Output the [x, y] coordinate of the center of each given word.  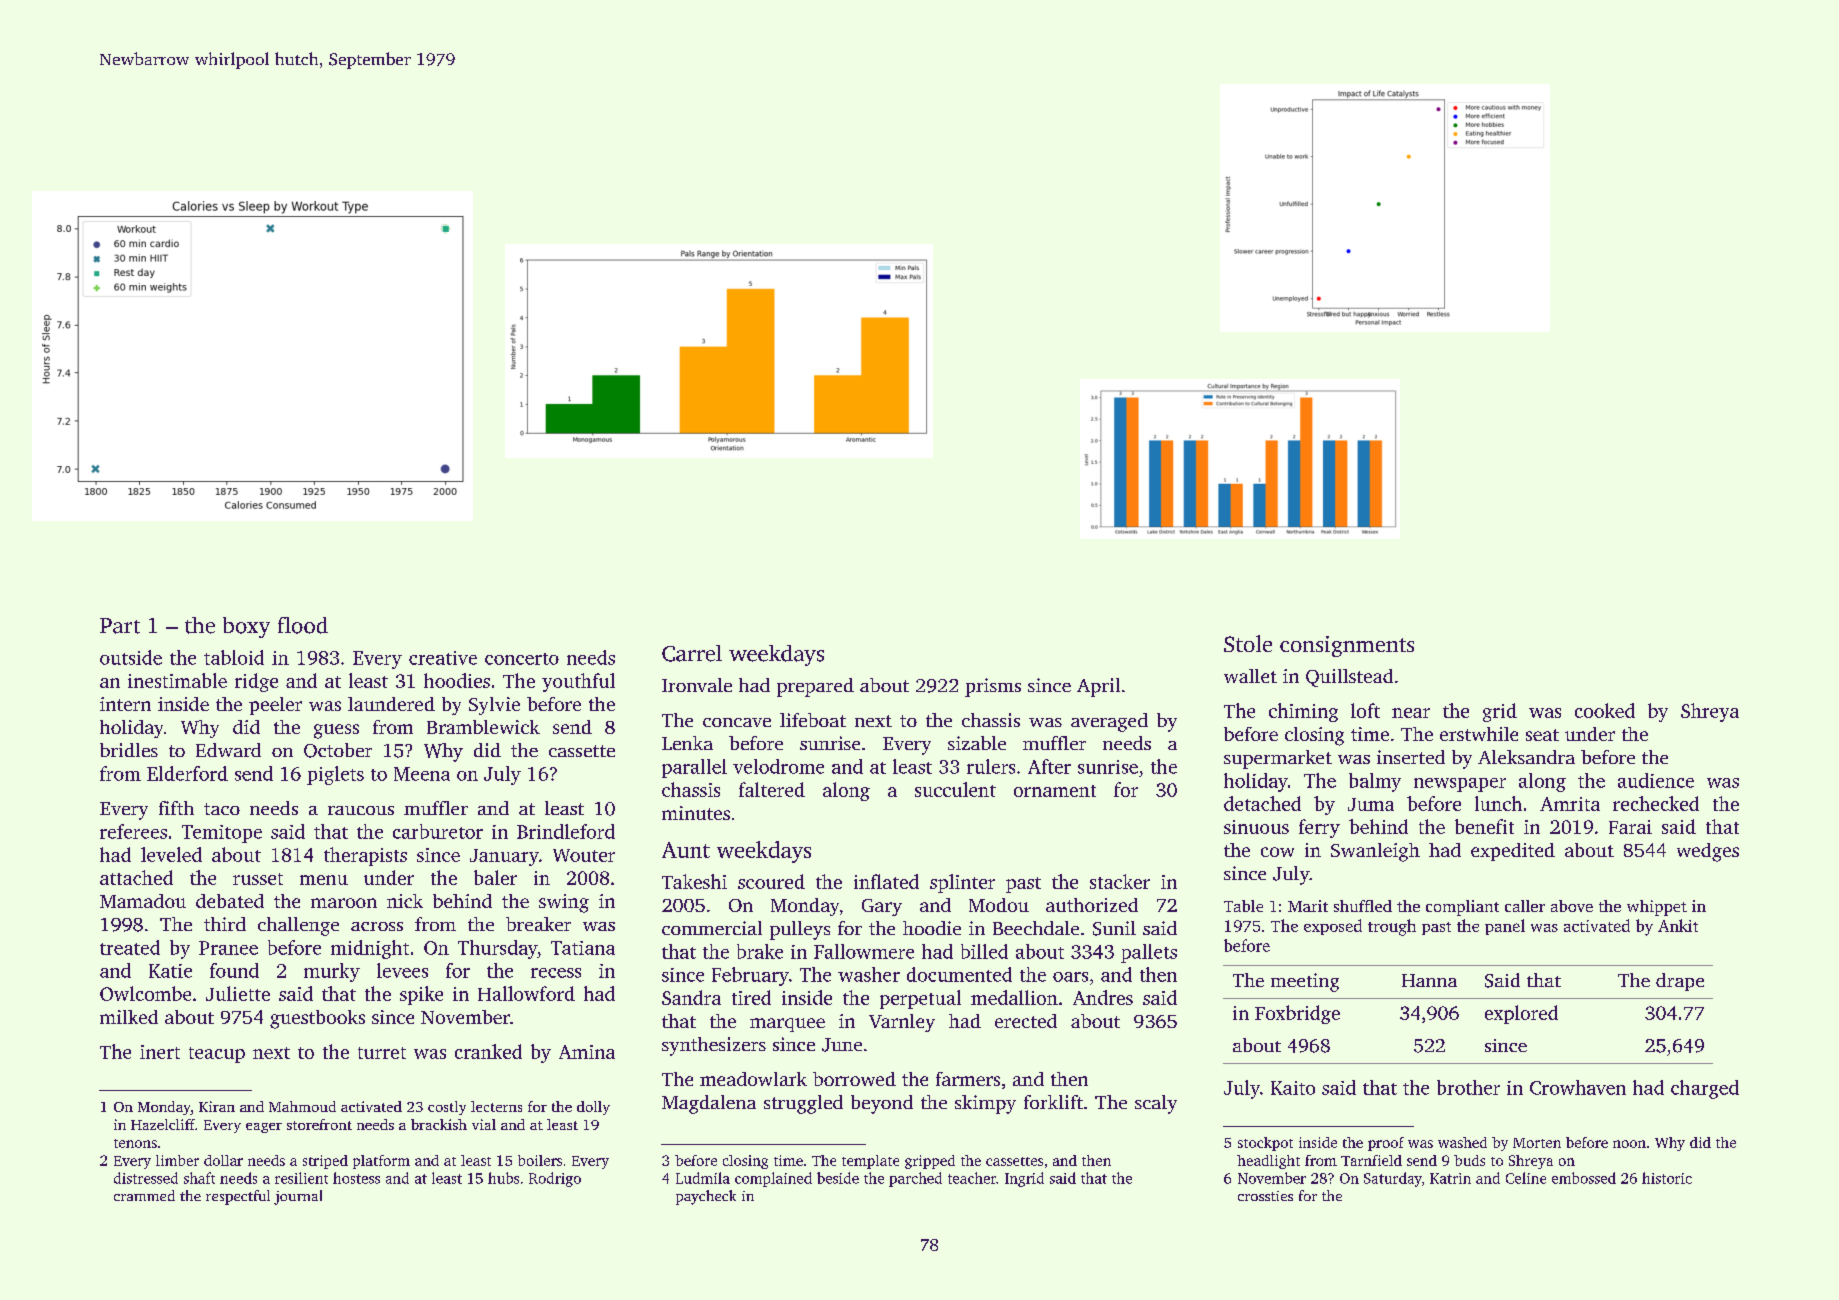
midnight [370, 949]
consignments [1347, 646]
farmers [968, 1079]
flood [303, 625]
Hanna [1429, 980]
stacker [1120, 881]
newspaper [1460, 785]
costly [447, 1108]
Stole [1248, 643]
